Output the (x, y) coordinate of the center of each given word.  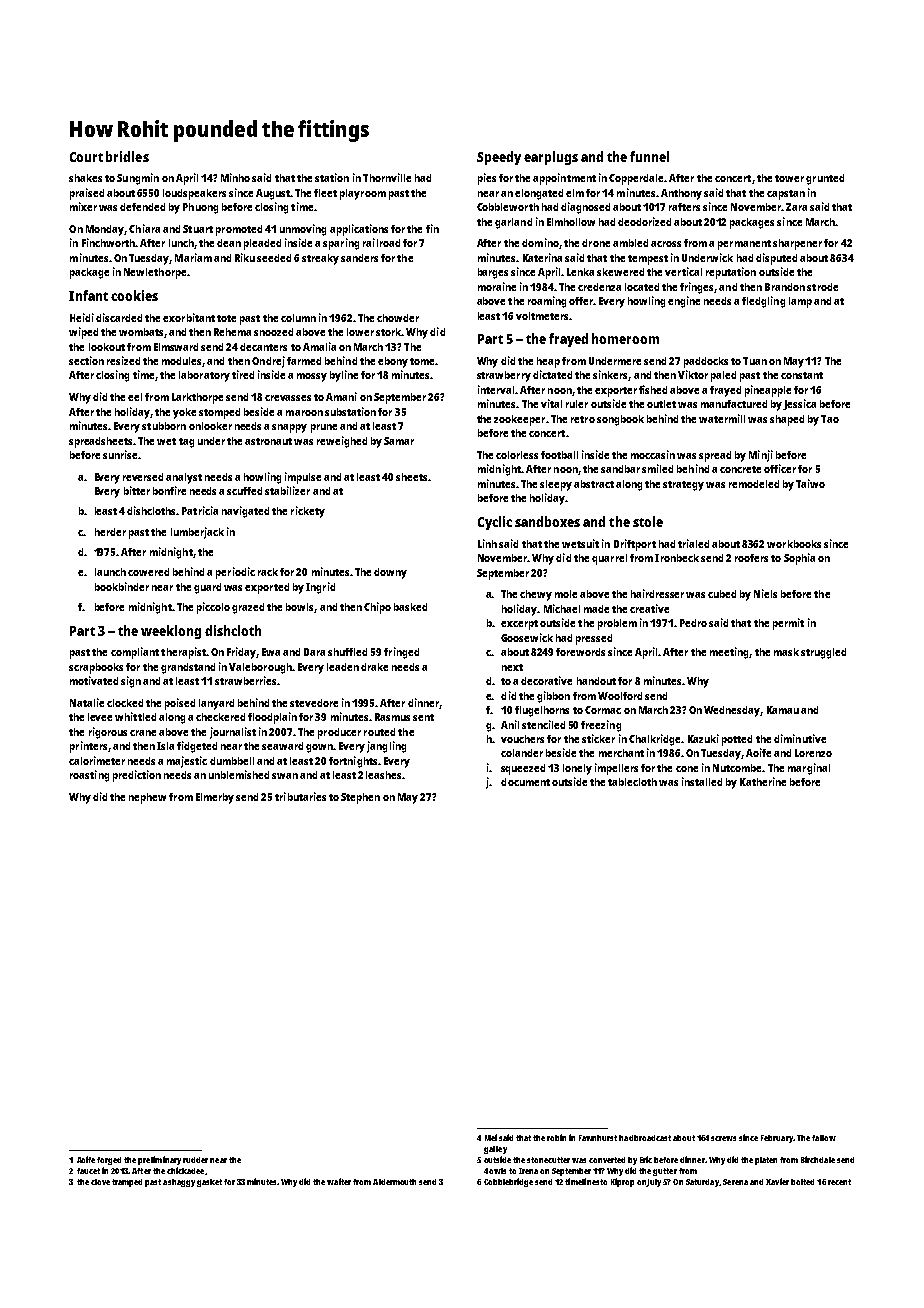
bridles (127, 156)
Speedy (499, 158)
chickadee (185, 1170)
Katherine (763, 781)
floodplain (272, 718)
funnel (649, 156)
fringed (401, 653)
